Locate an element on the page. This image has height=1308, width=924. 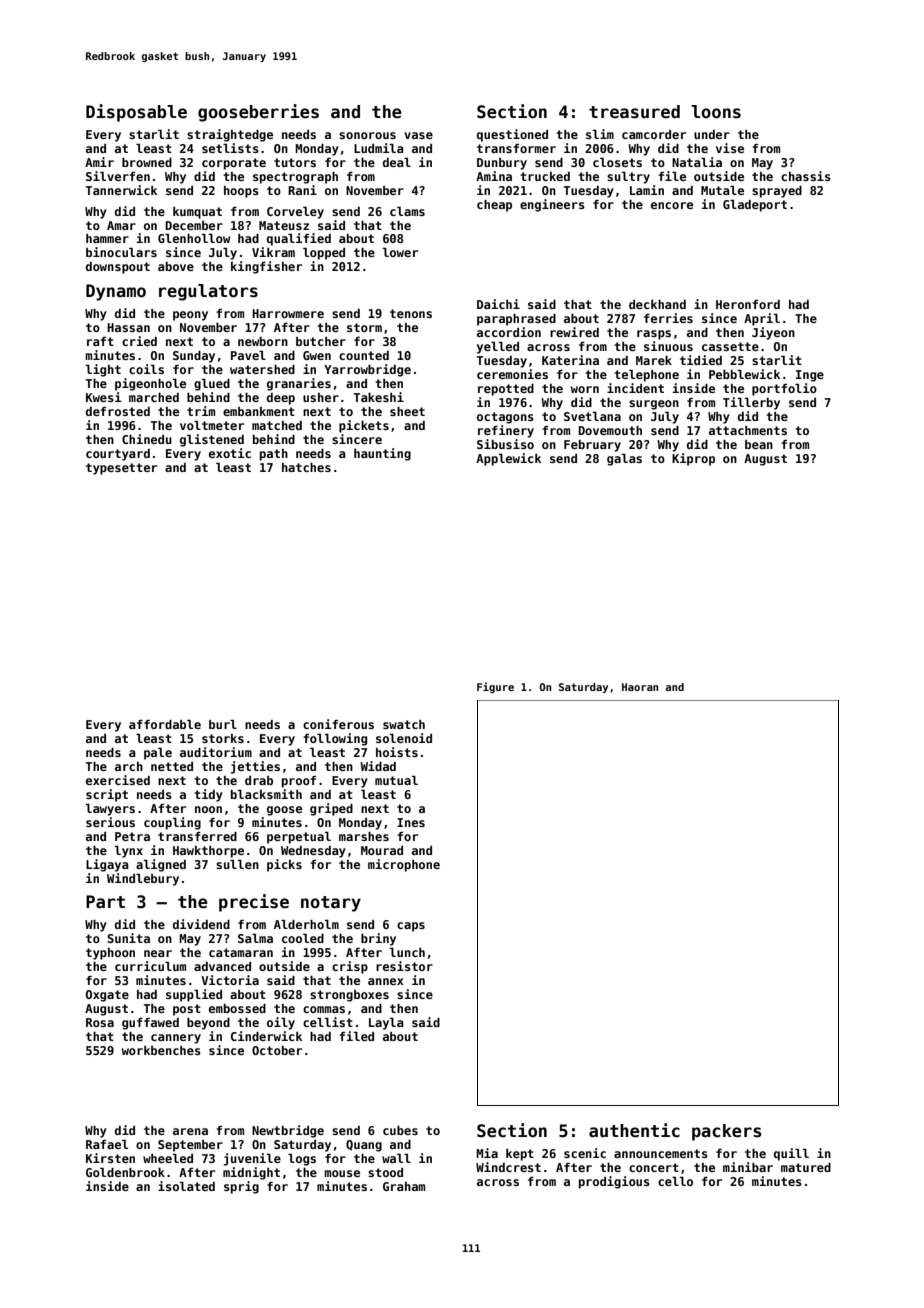
Disposable is located at coordinates (136, 113).
